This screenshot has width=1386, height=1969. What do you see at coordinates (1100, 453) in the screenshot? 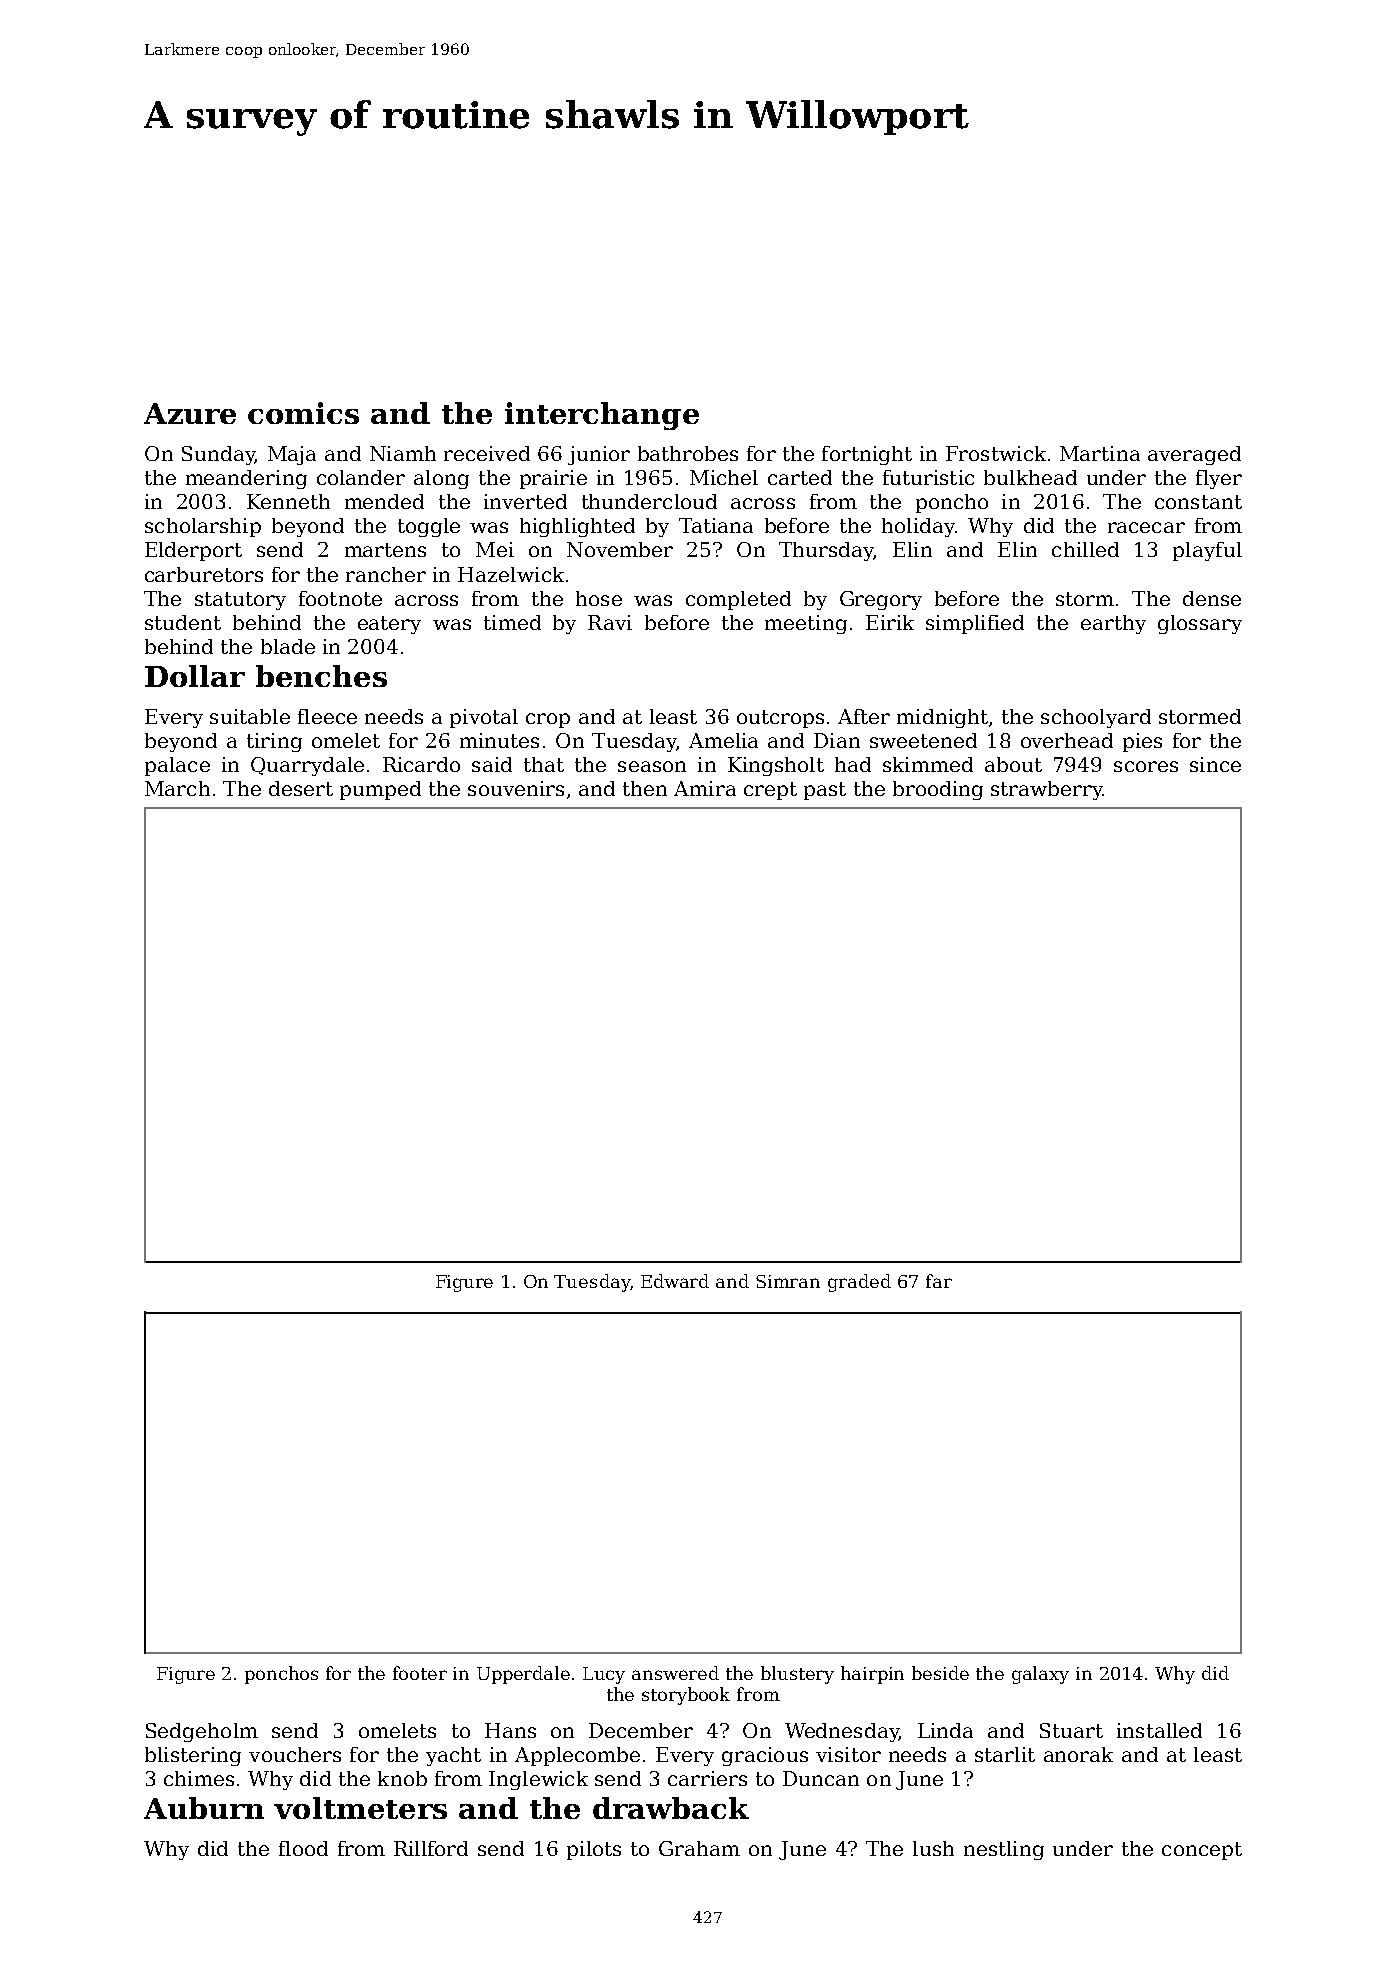
I see `Martina` at bounding box center [1100, 453].
